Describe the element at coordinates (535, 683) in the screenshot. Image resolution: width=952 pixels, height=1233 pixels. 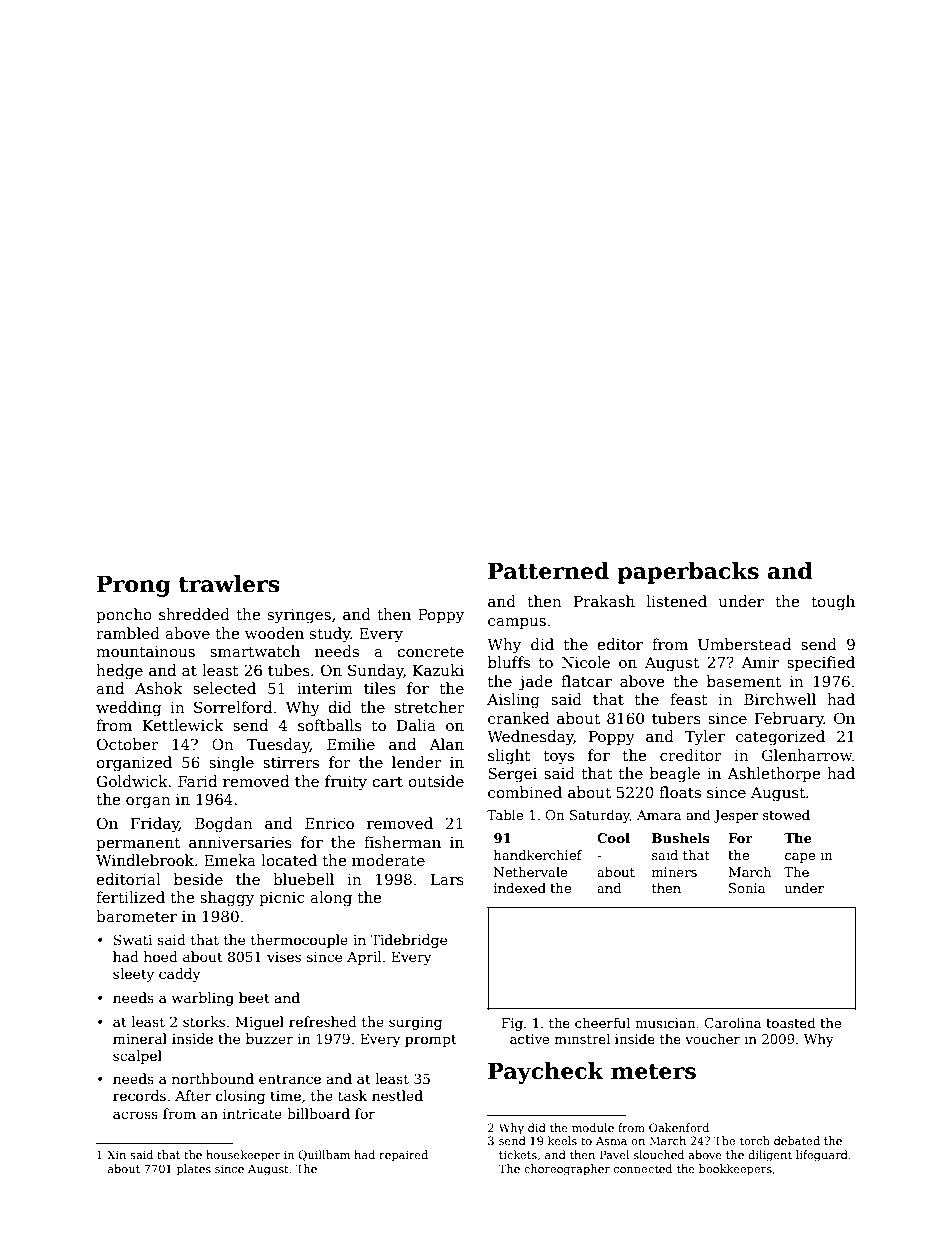
I see `jade` at that location.
